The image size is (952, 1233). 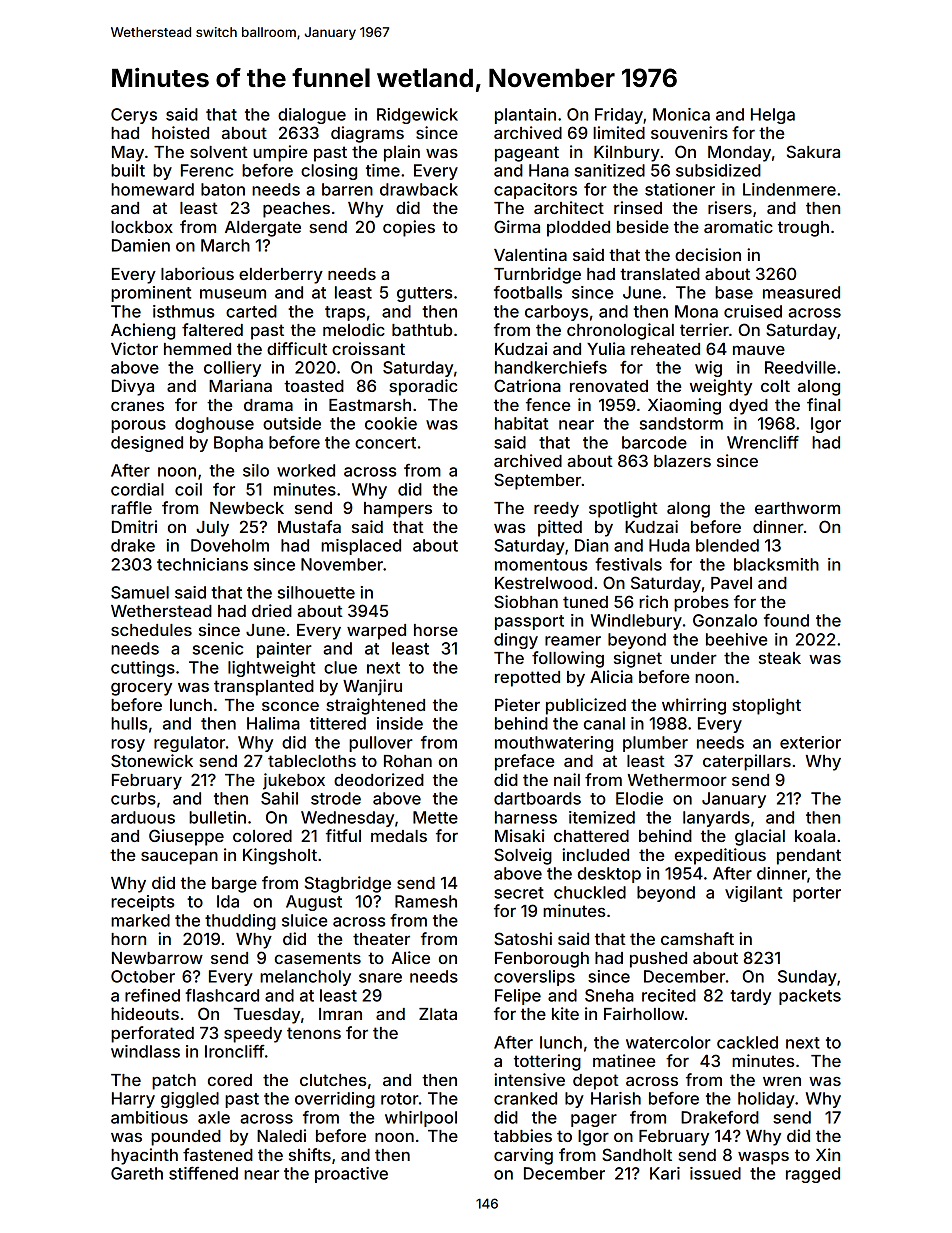 I want to click on Xin, so click(x=828, y=1154).
